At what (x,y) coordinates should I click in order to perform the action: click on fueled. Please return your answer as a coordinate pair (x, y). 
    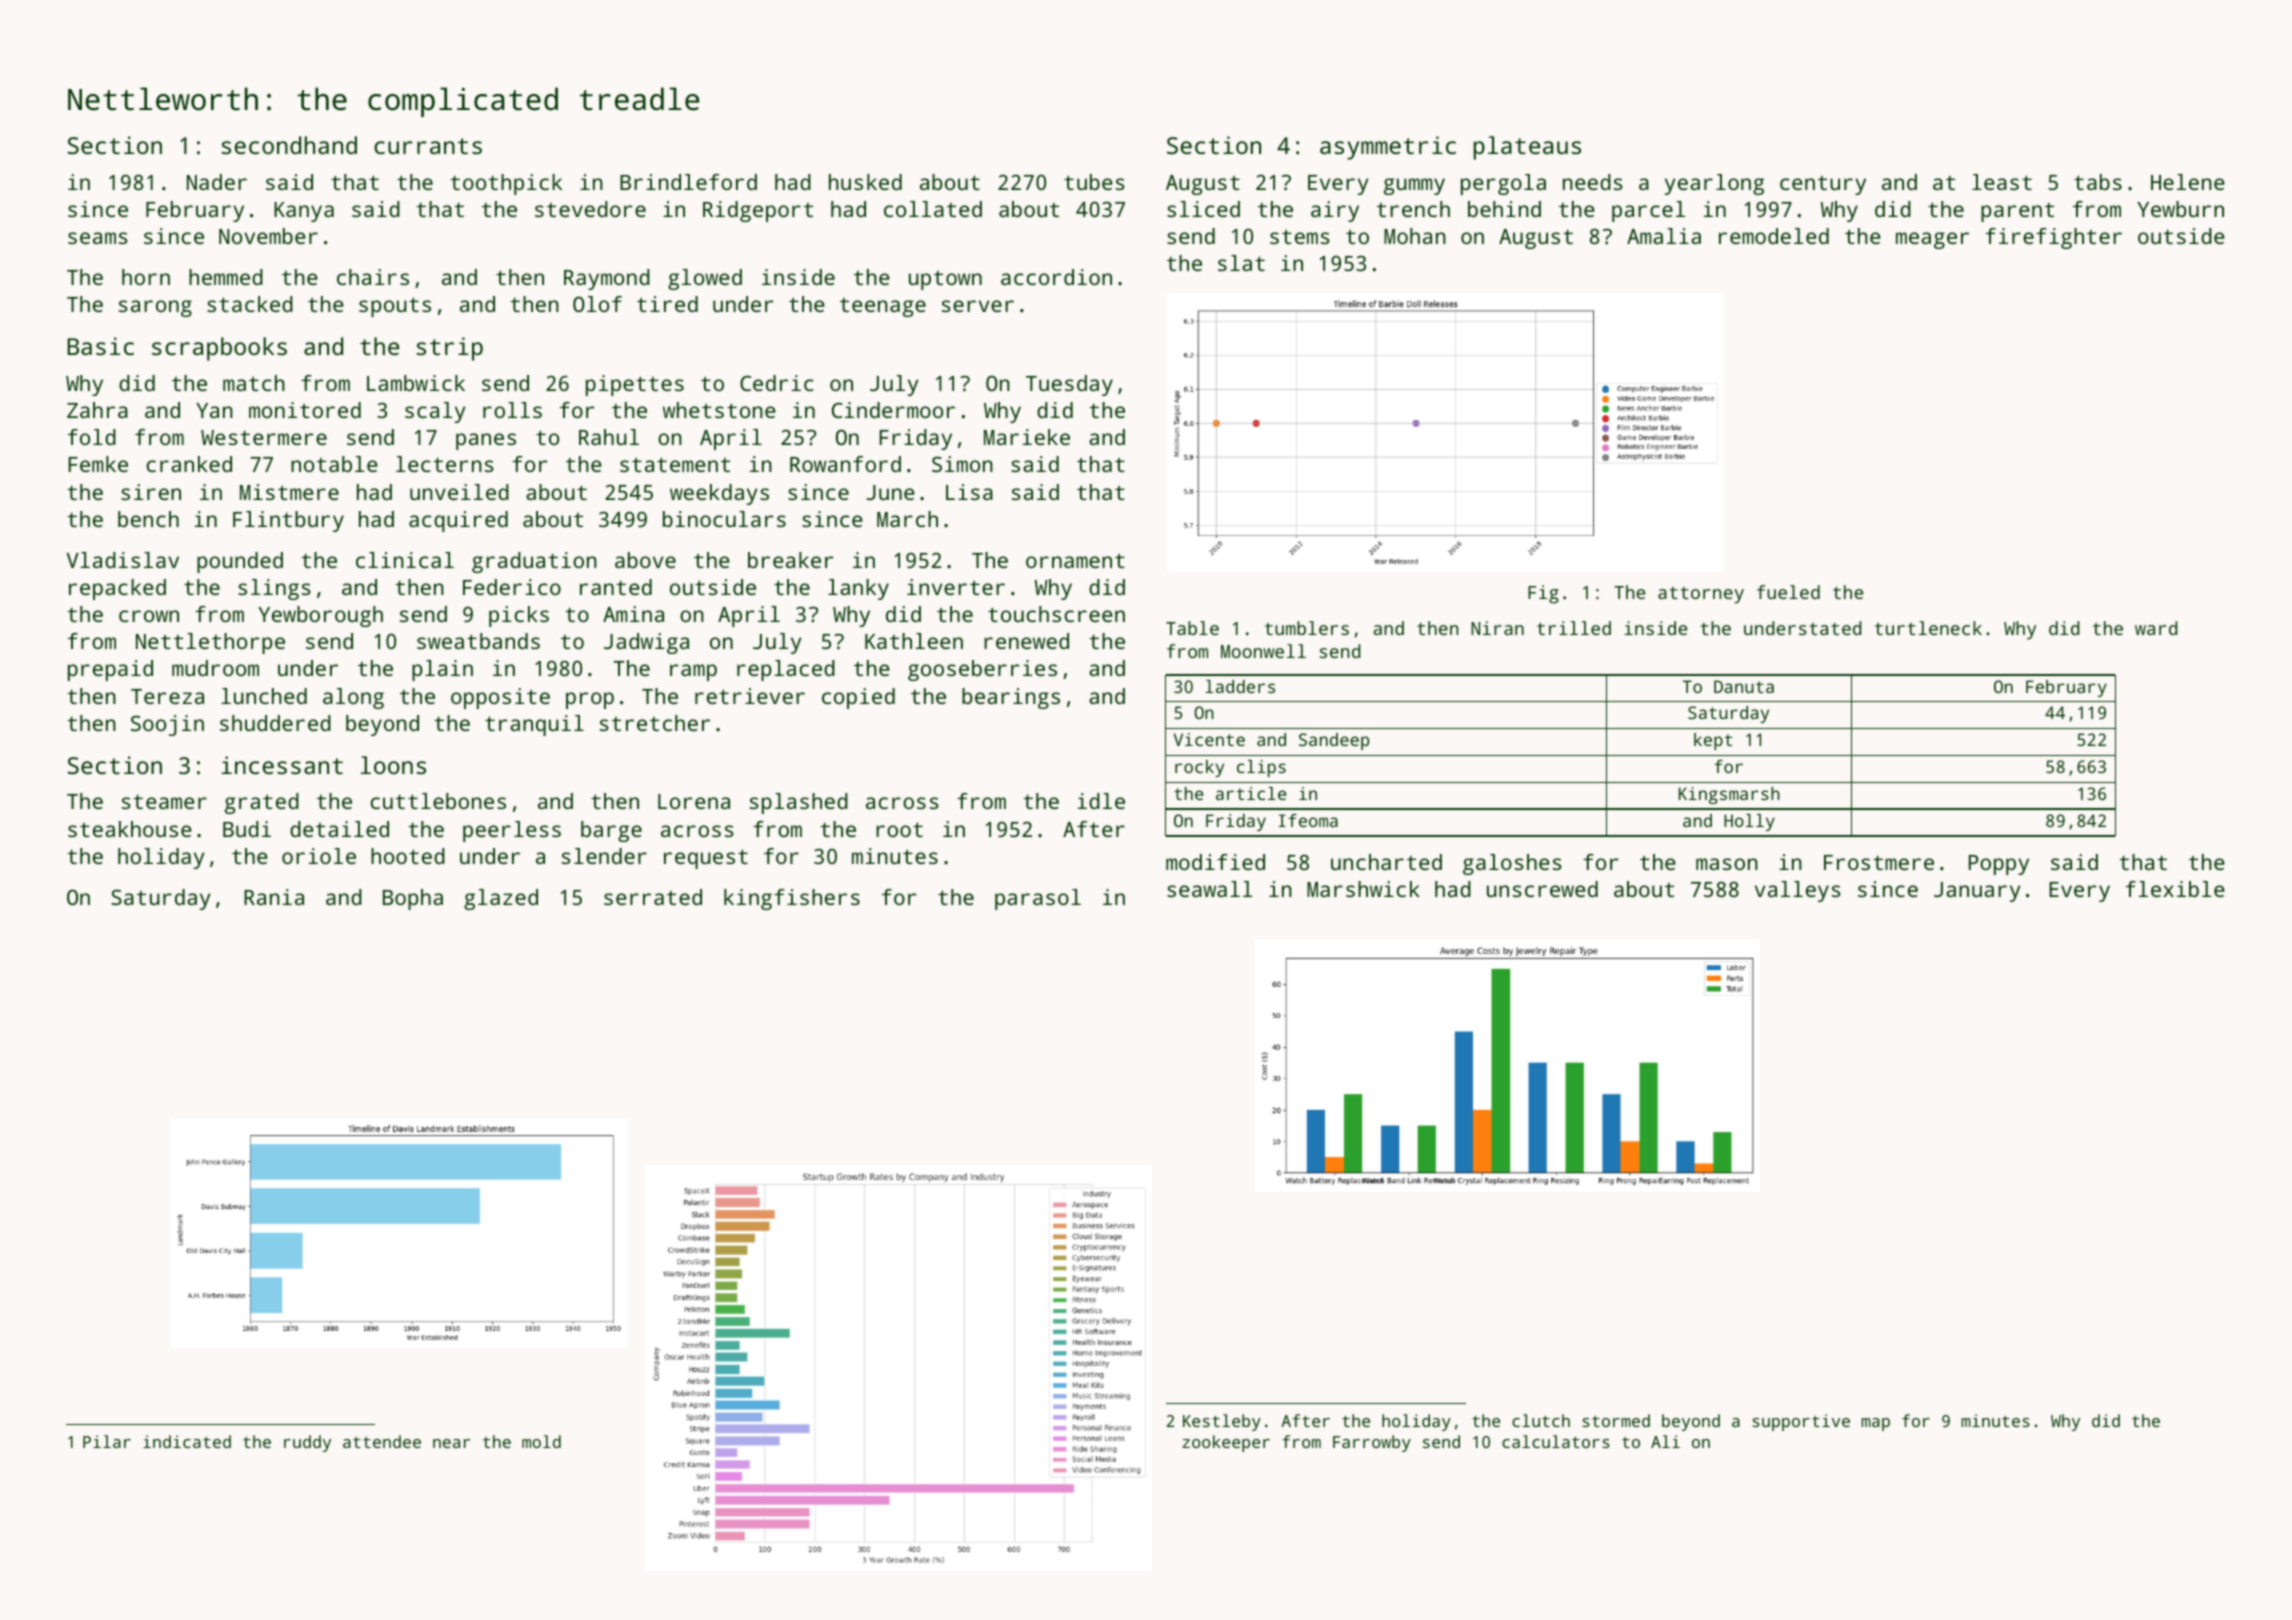
    Looking at the image, I should click on (1788, 592).
